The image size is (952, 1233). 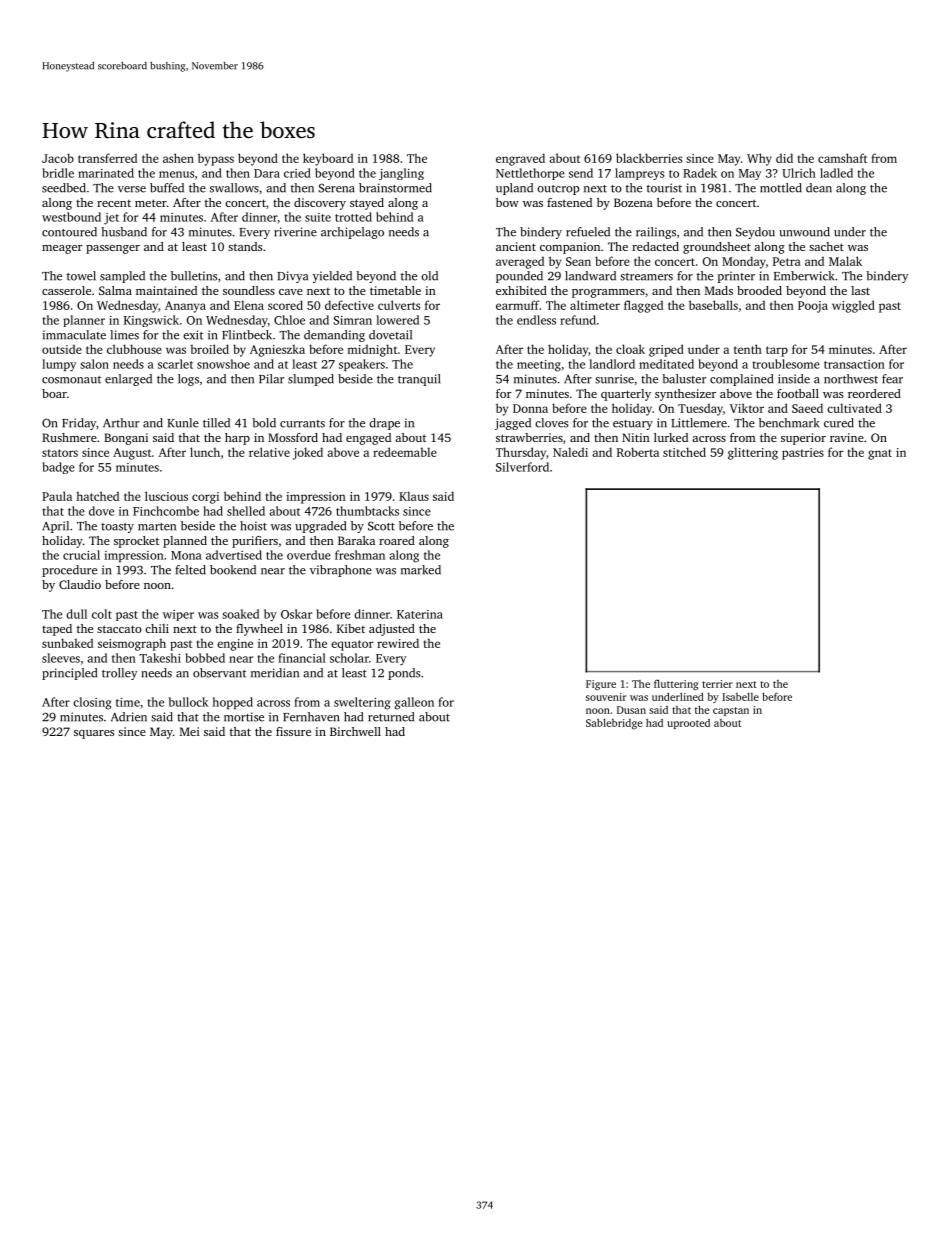 What do you see at coordinates (216, 423) in the page?
I see `tilled` at bounding box center [216, 423].
